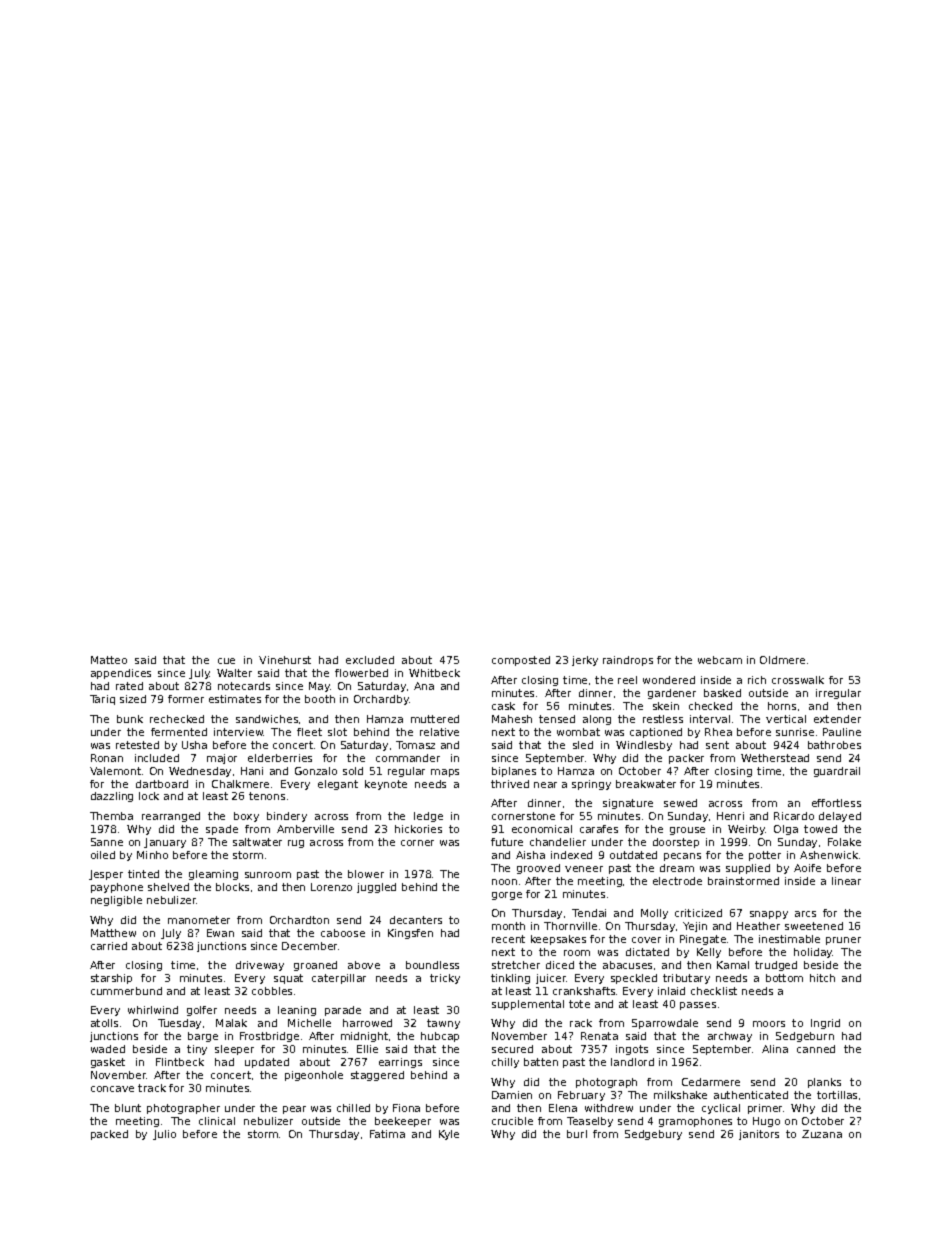  I want to click on Oldmere, so click(782, 660).
